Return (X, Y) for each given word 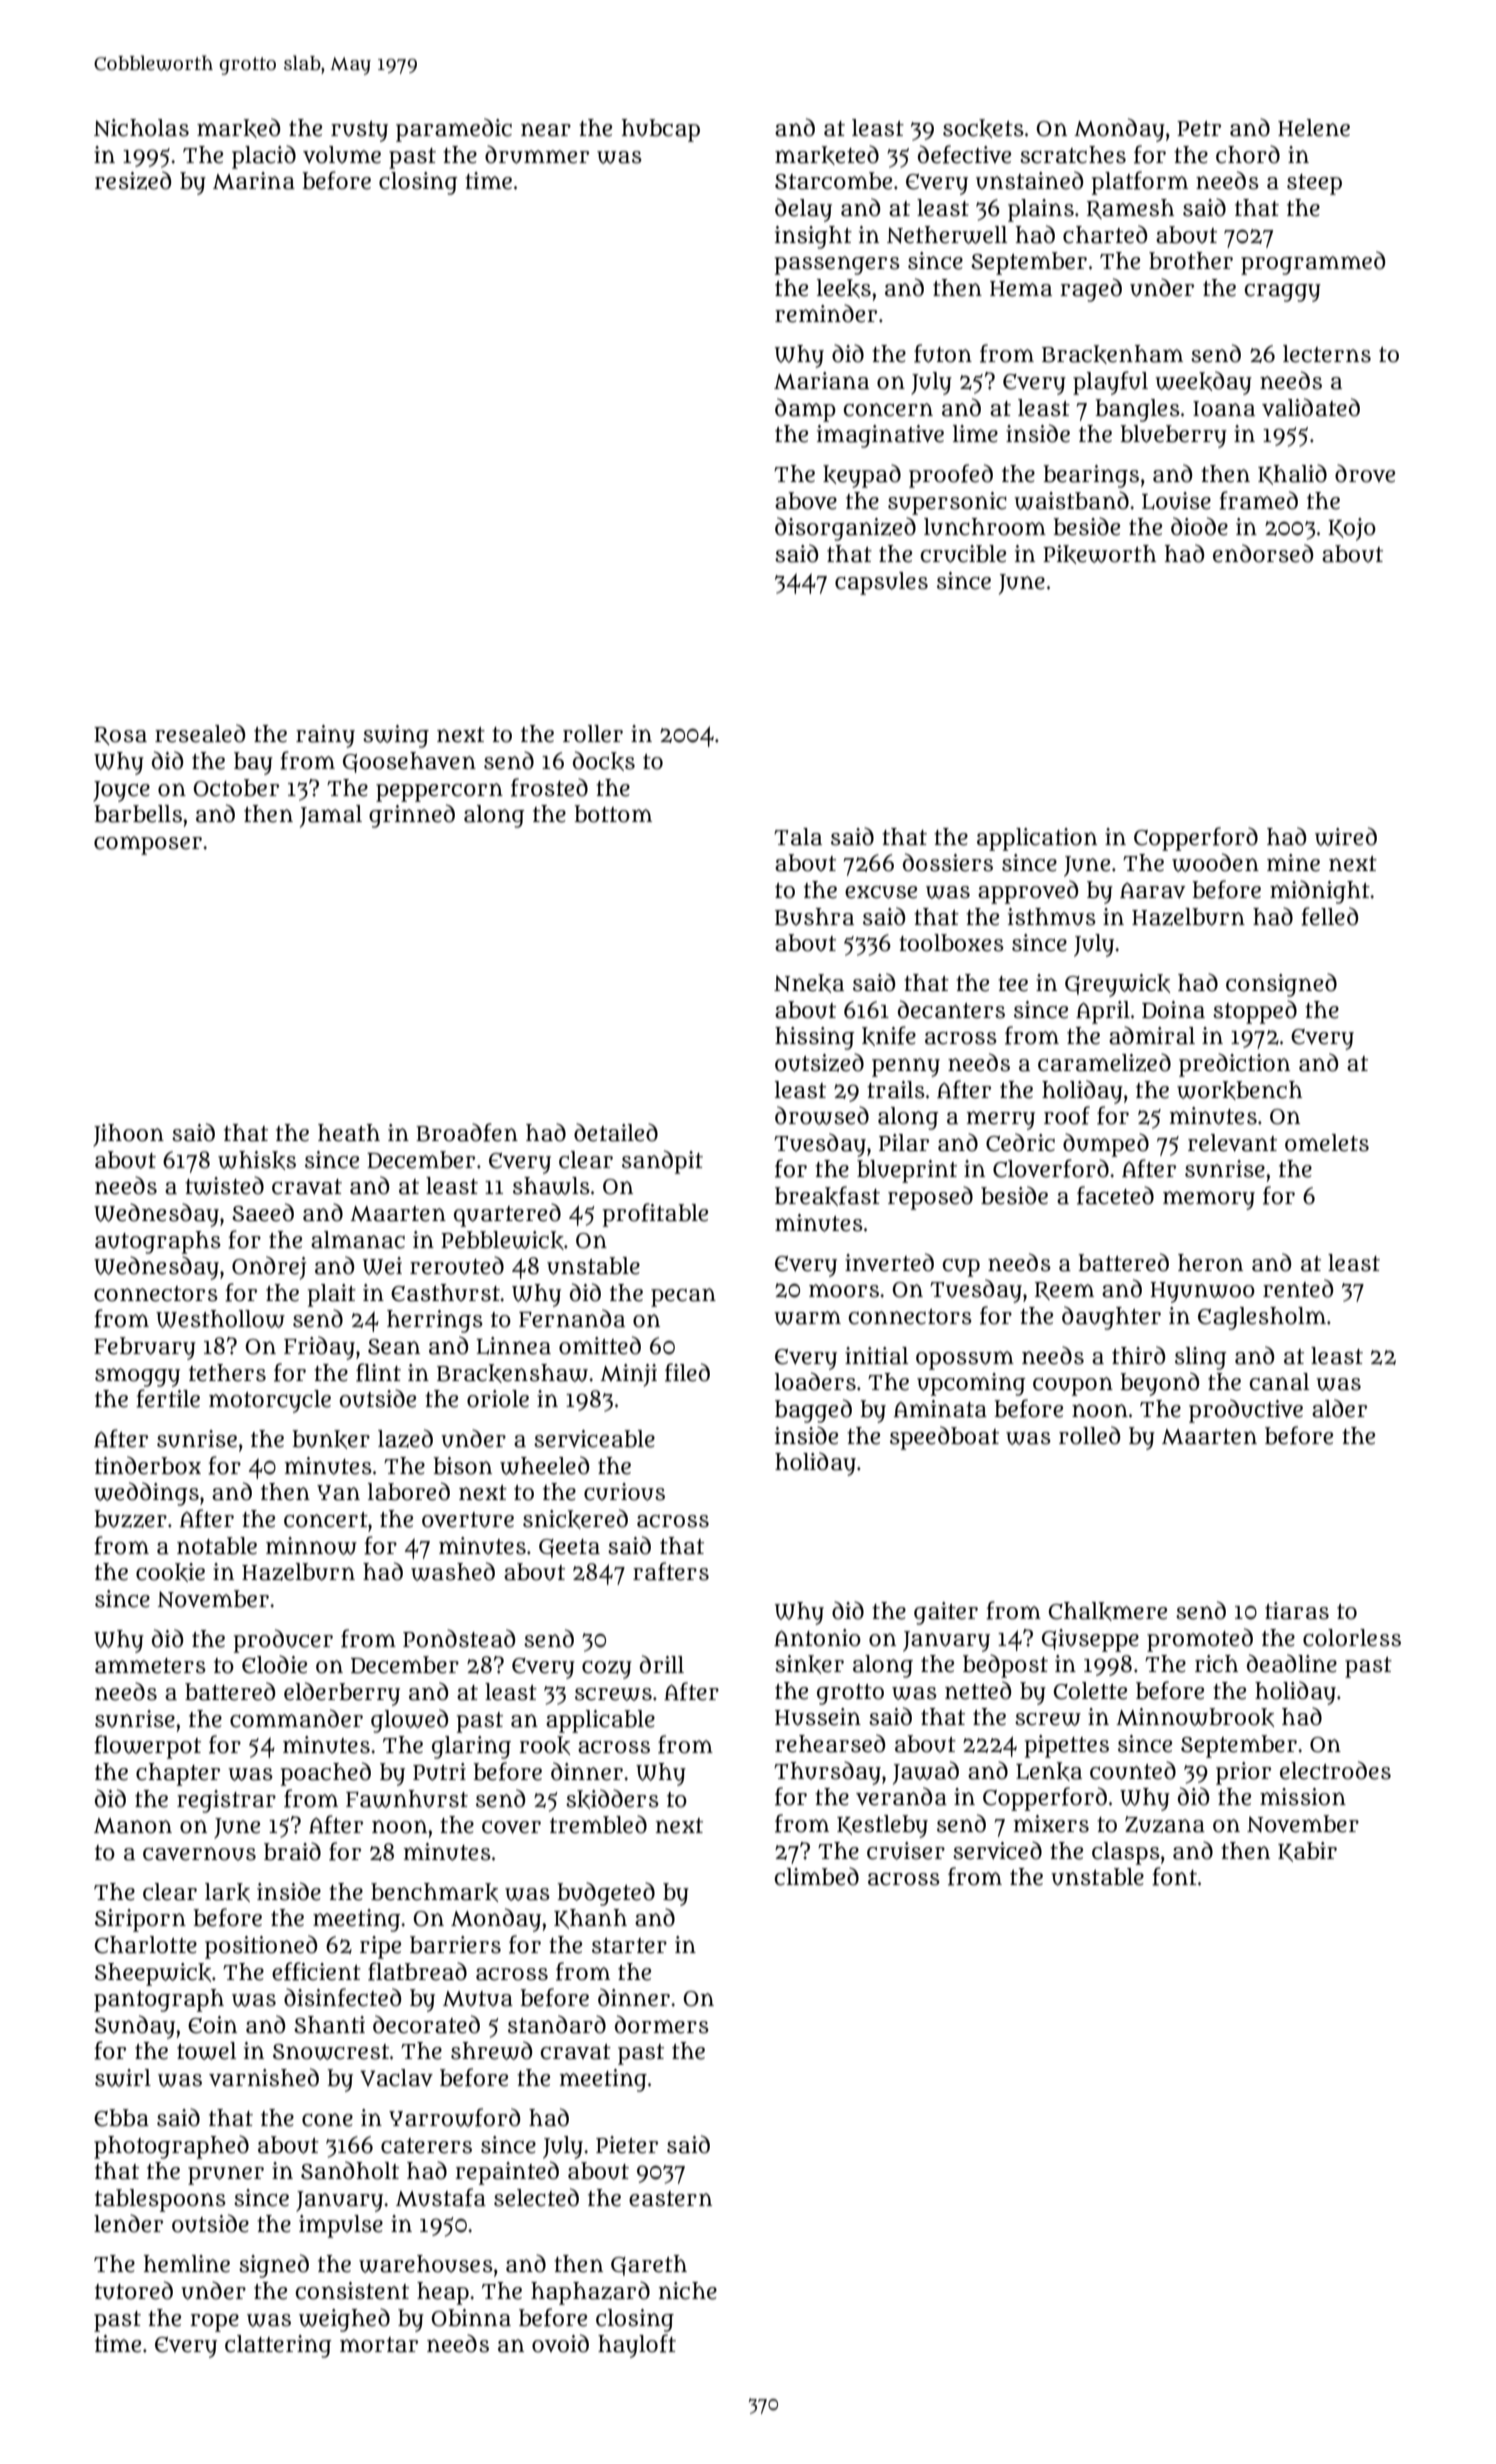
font (1174, 1876)
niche (688, 2291)
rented (1298, 1288)
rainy (325, 736)
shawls (551, 1186)
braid (292, 1851)
